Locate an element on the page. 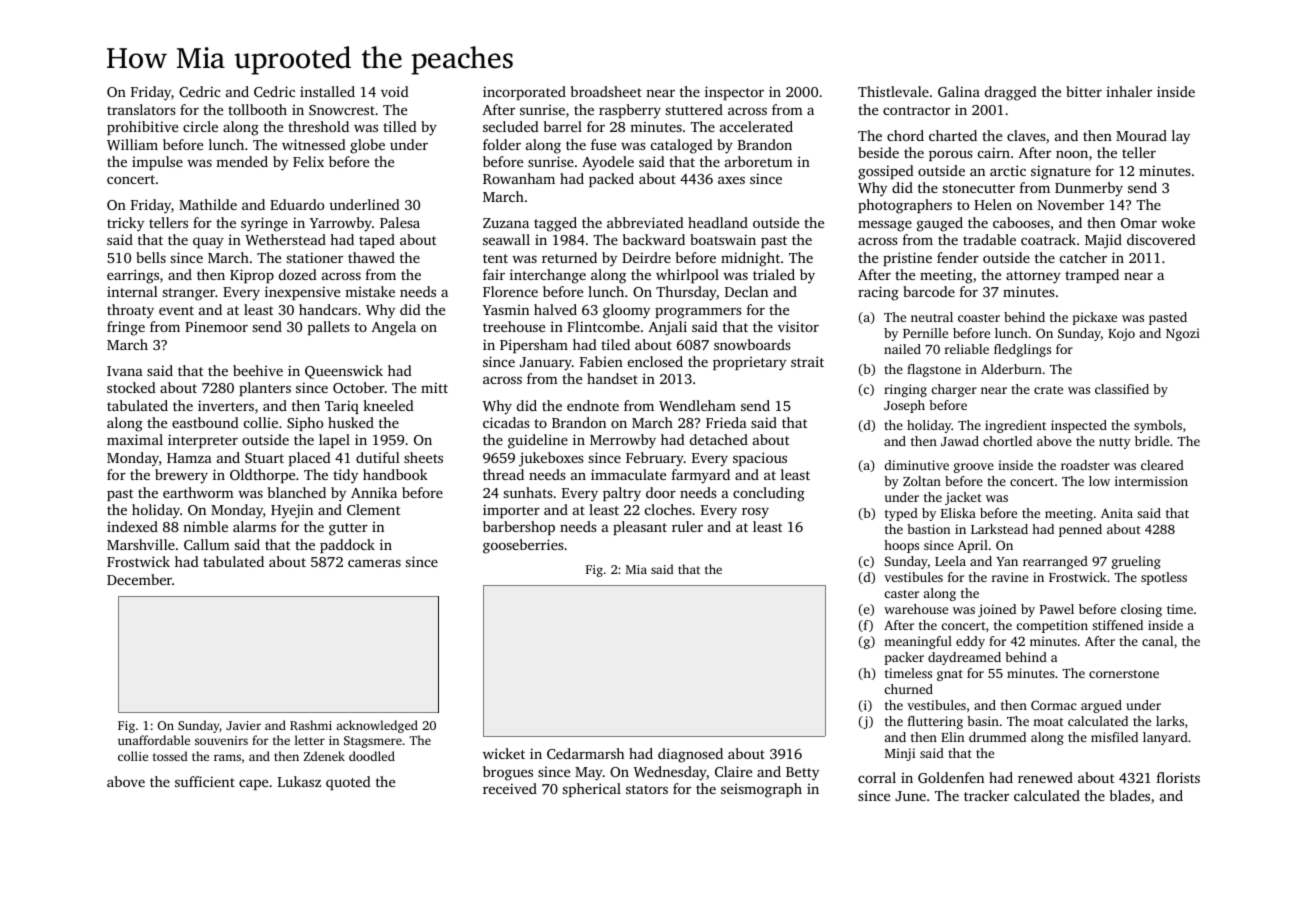 The image size is (1308, 924). Hyejin is located at coordinates (292, 511).
